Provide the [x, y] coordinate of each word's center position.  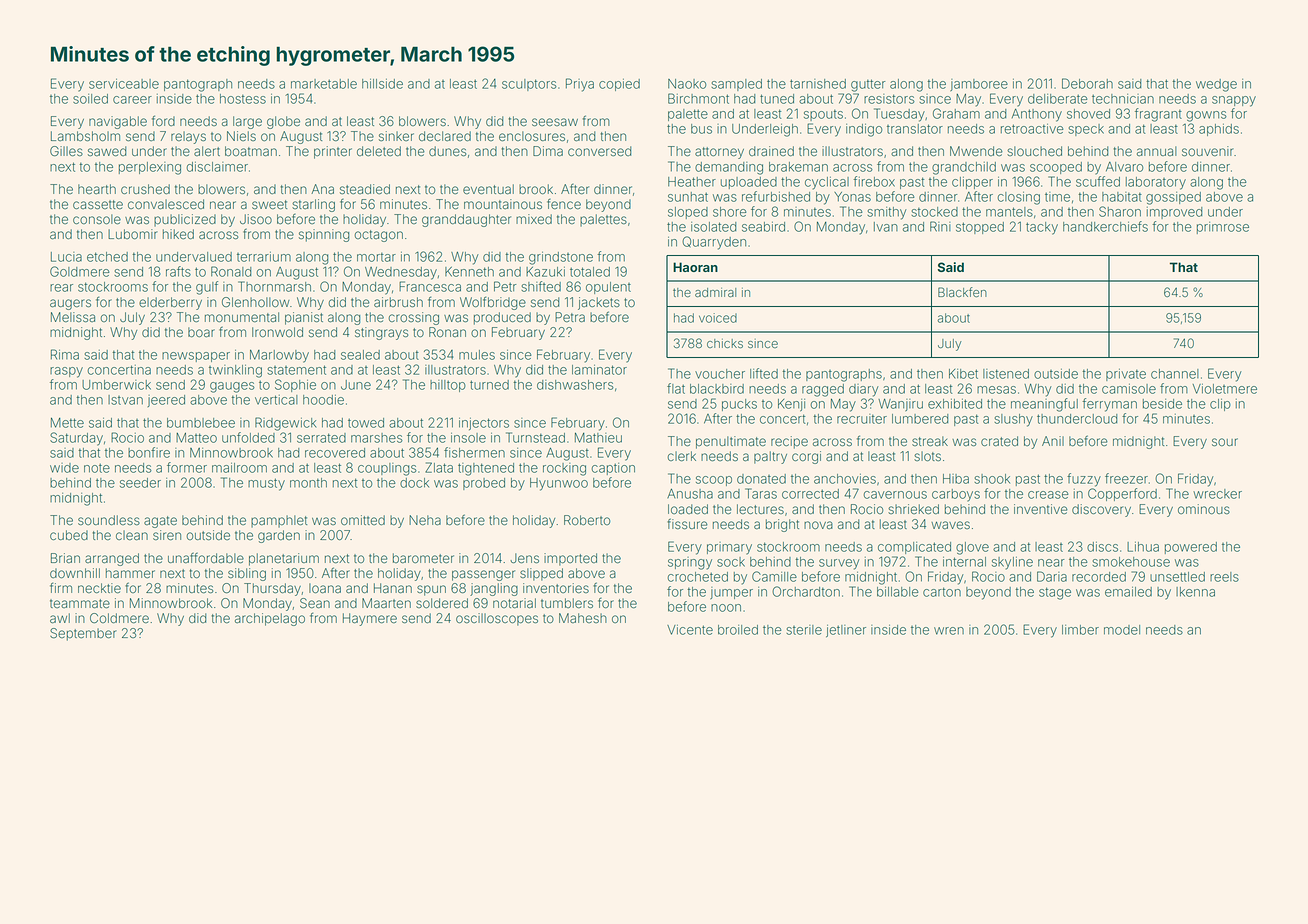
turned [489, 385]
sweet [269, 205]
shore [730, 212]
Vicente [690, 629]
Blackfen [962, 292]
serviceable [124, 84]
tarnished [818, 84]
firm [61, 587]
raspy [66, 372]
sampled [736, 85]
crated [999, 441]
